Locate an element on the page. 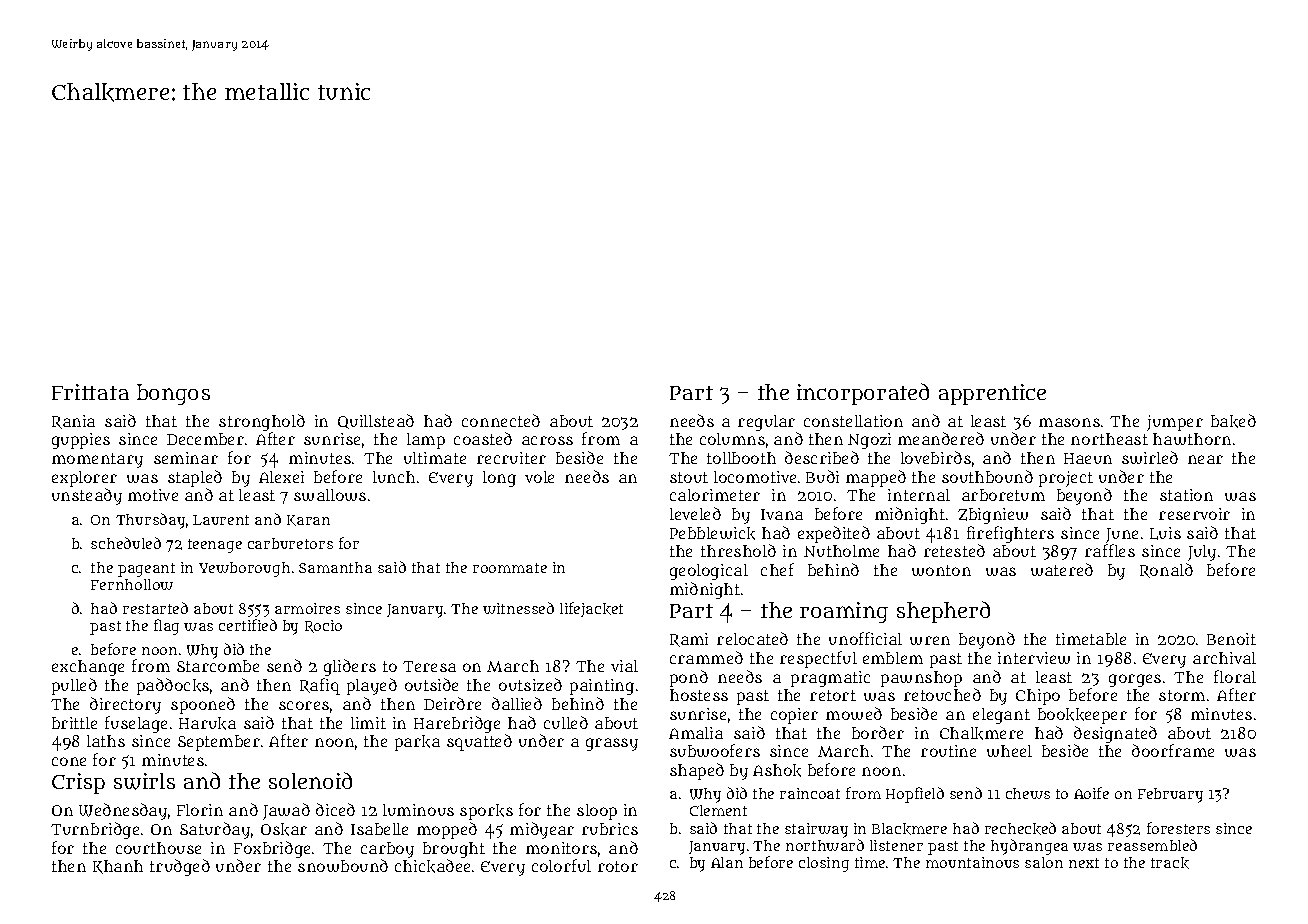 This image has height=924, width=1308. baked is located at coordinates (1233, 421).
